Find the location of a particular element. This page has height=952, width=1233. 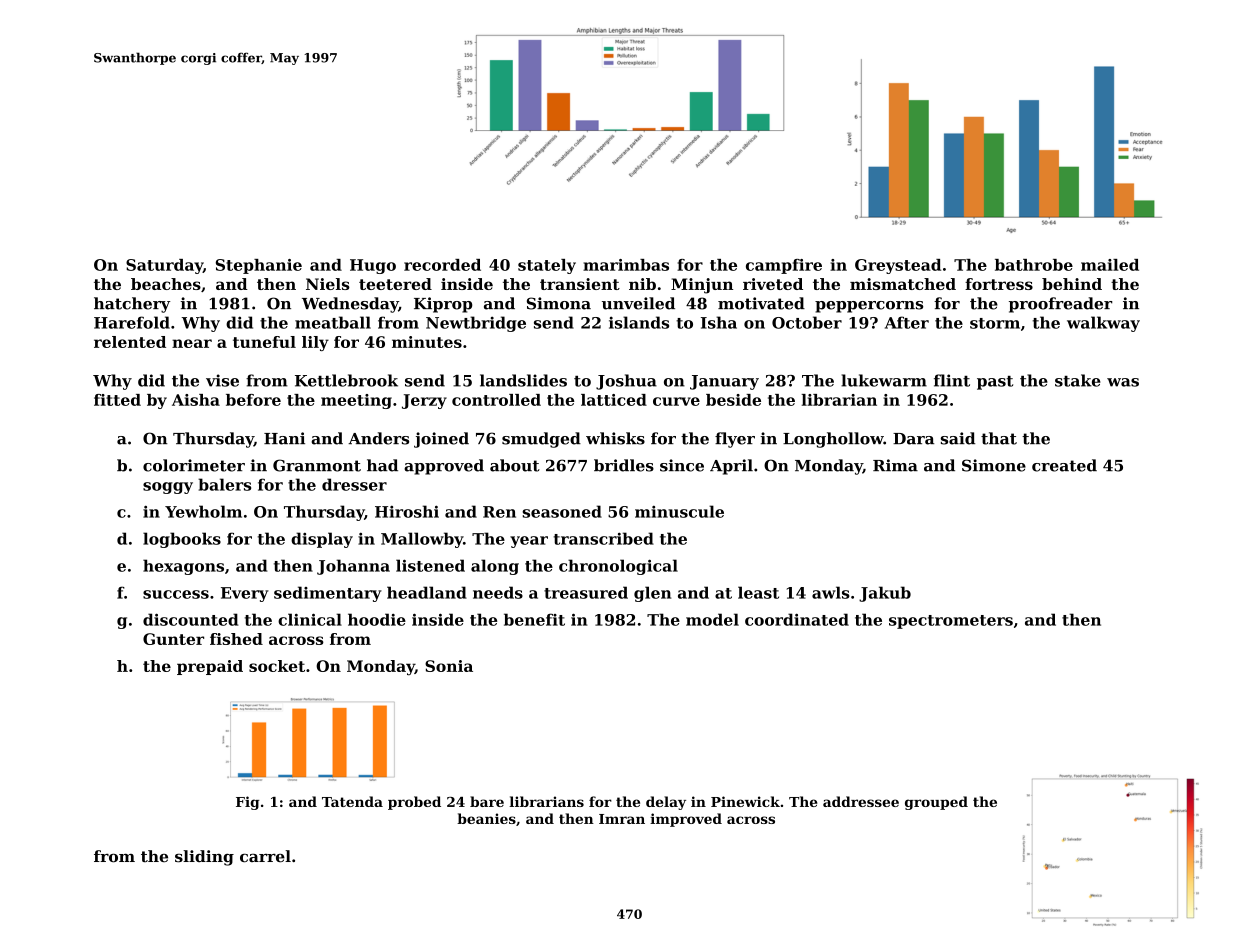

addressee is located at coordinates (861, 801).
